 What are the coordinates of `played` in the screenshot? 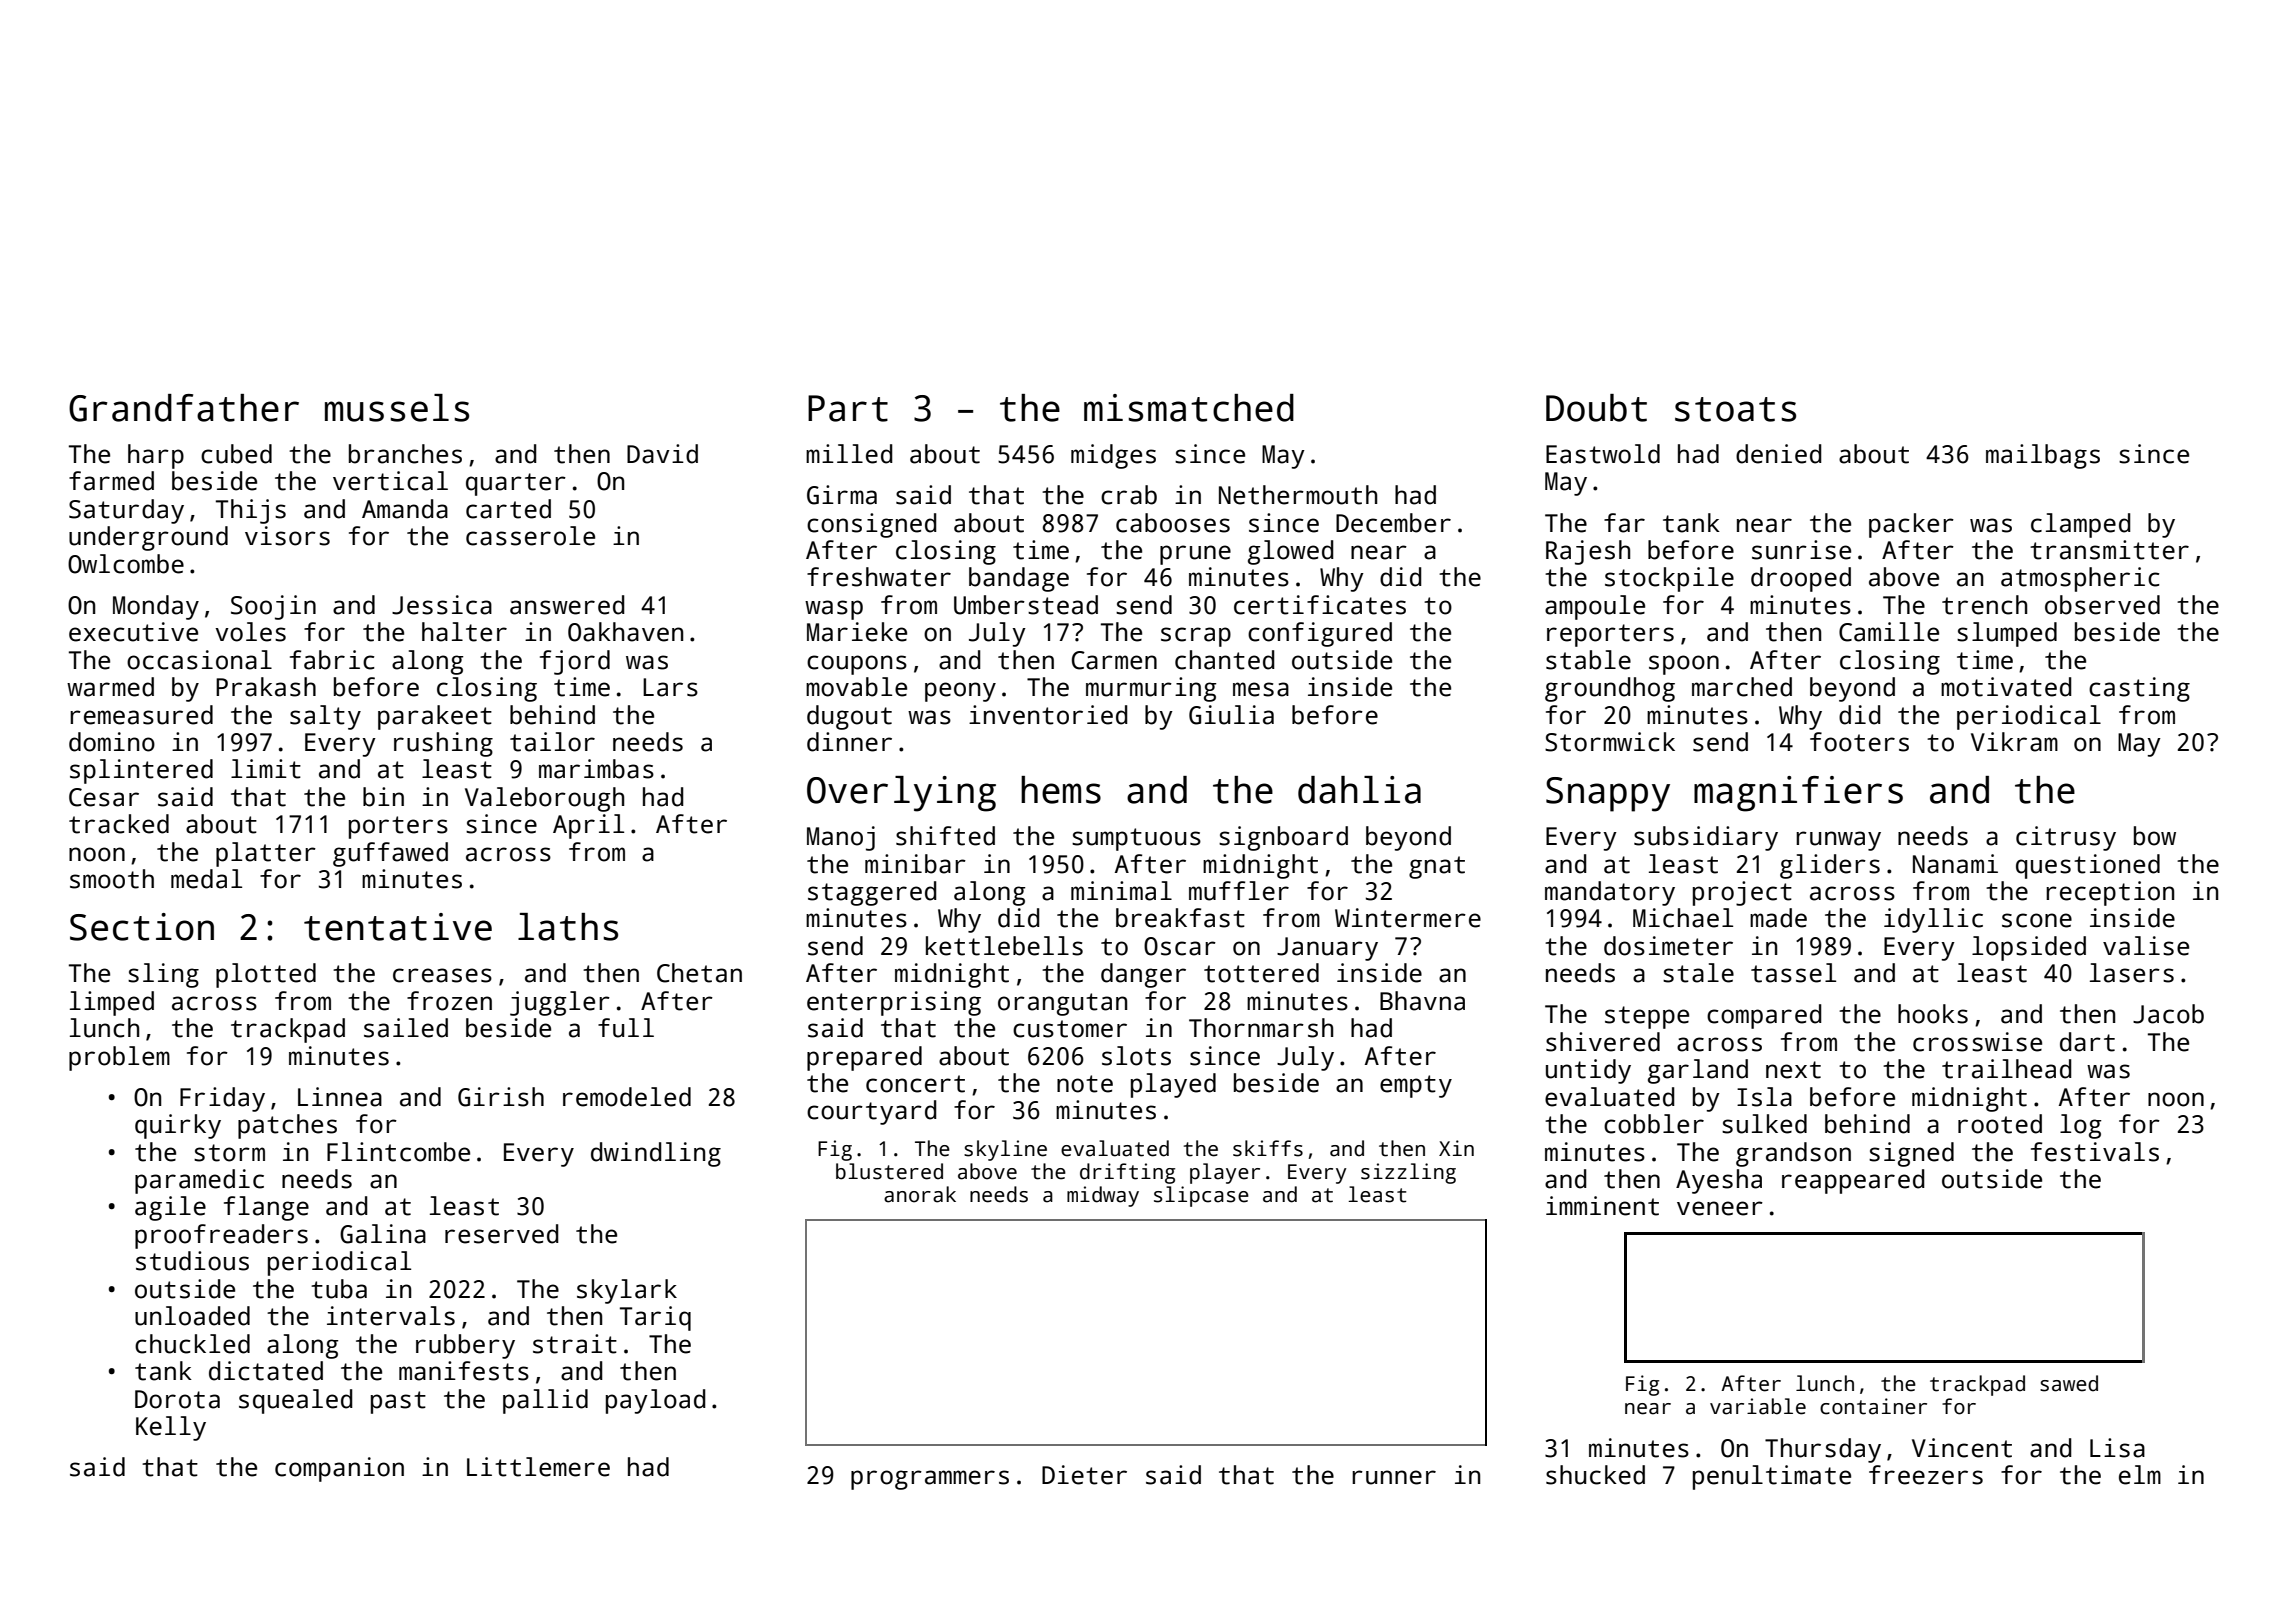 It's located at (1173, 1085).
